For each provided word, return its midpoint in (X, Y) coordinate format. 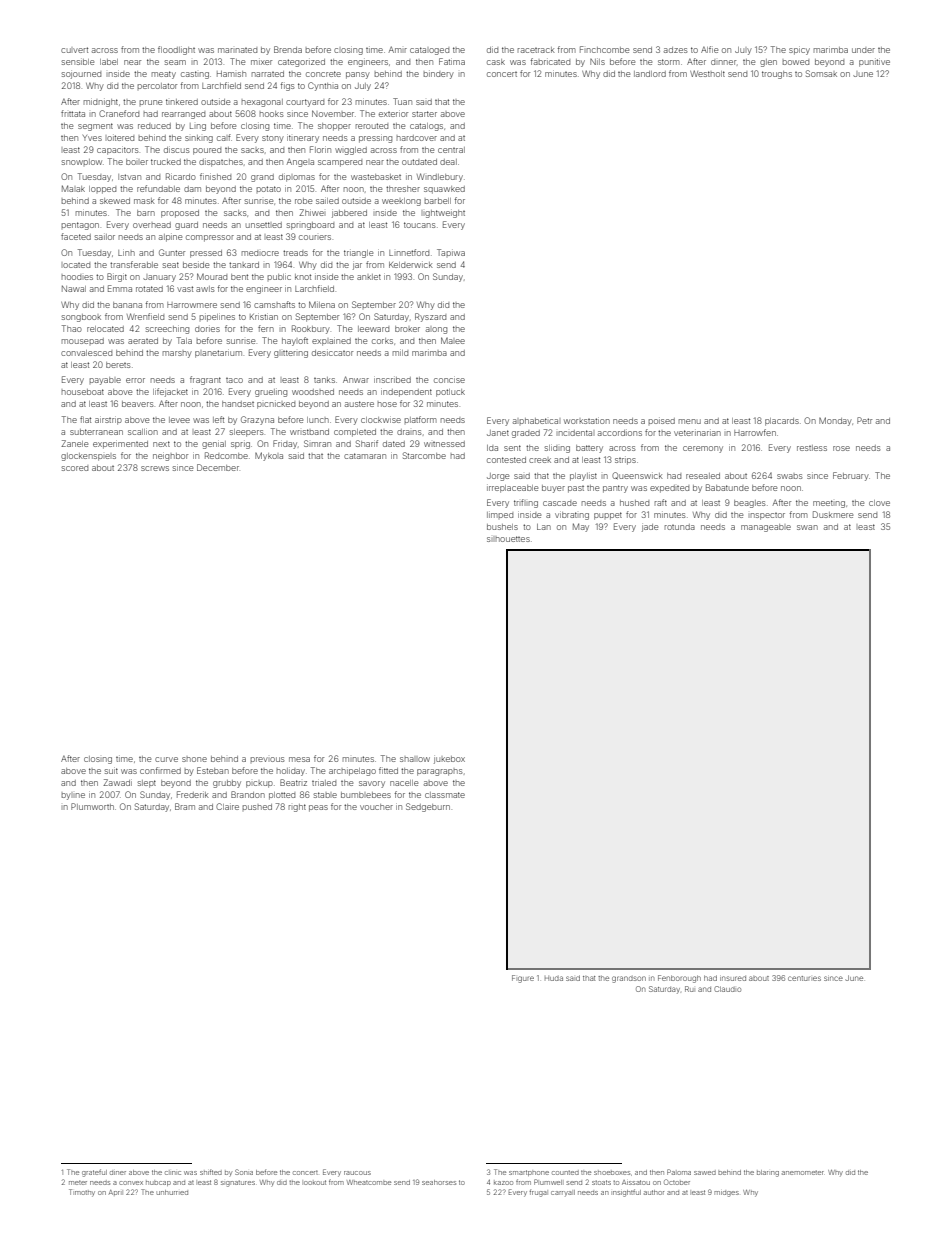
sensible (78, 62)
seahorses (439, 1182)
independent (406, 393)
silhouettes (508, 539)
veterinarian (697, 433)
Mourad (212, 276)
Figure (523, 979)
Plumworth (92, 806)
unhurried (172, 1192)
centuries (804, 978)
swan (807, 527)
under (863, 50)
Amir (398, 49)
